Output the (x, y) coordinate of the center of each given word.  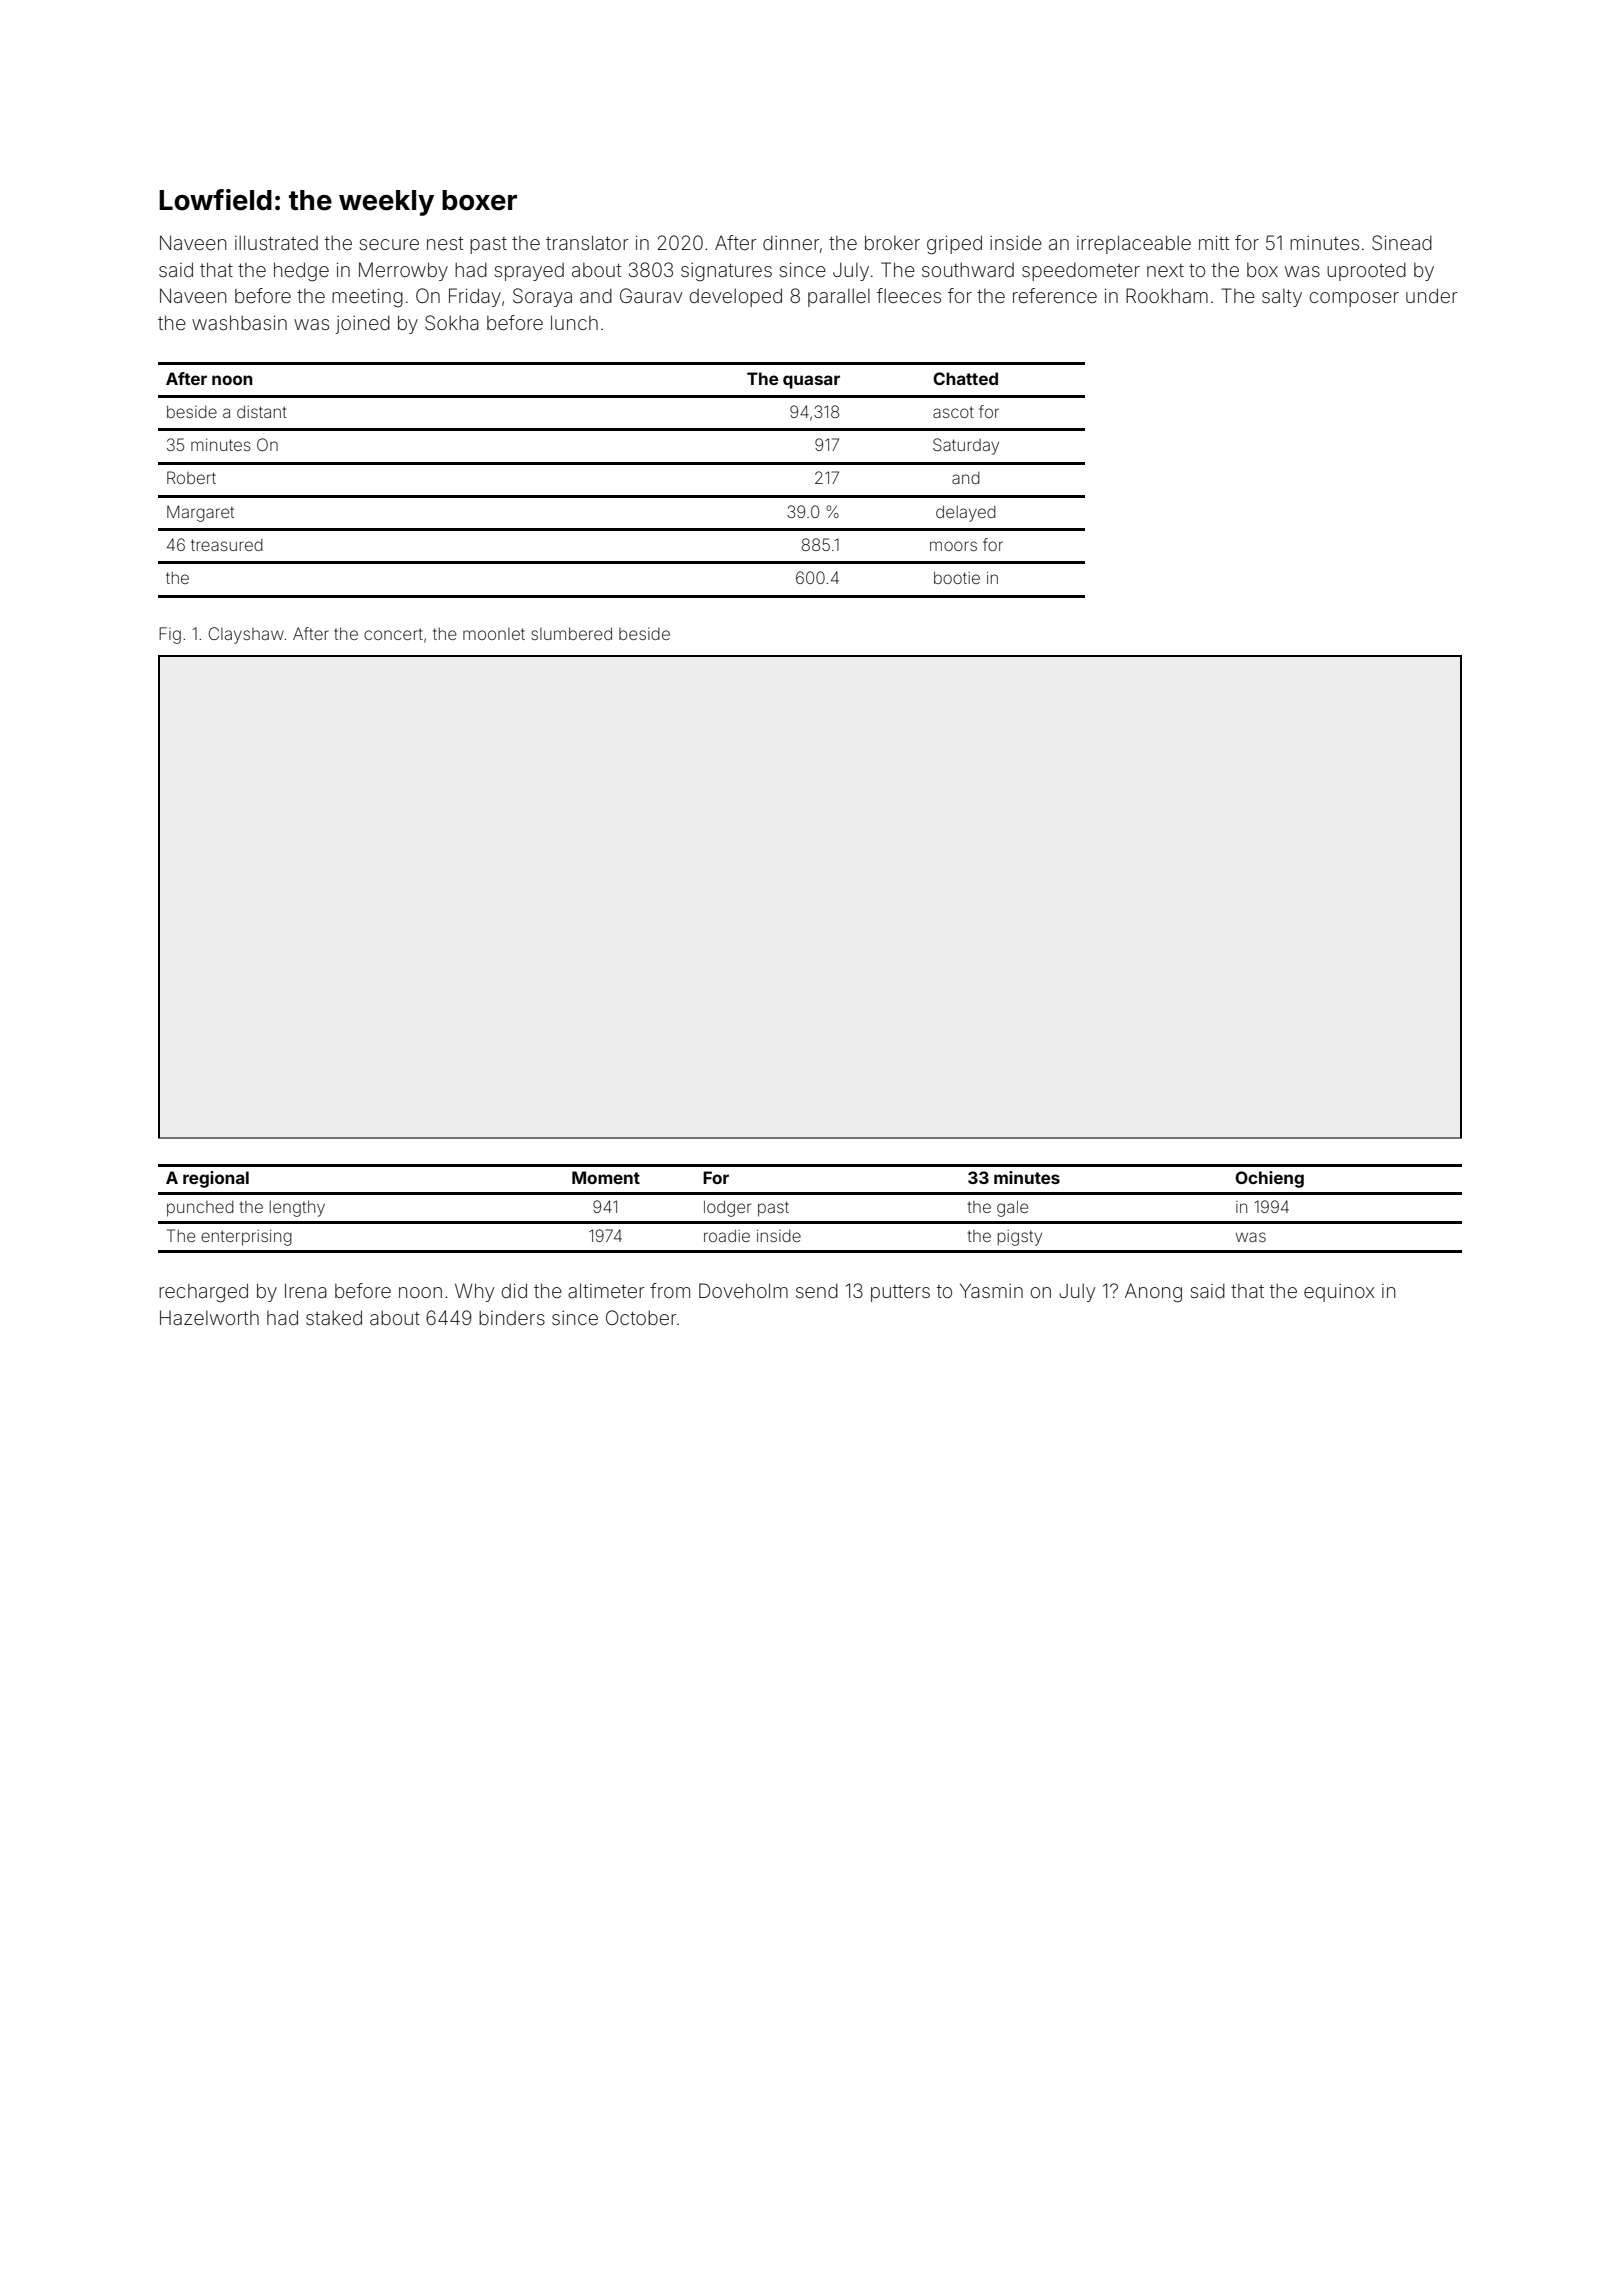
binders (512, 1318)
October (641, 1317)
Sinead (1402, 242)
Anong (1153, 1293)
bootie (957, 578)
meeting (367, 298)
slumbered (571, 633)
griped (954, 245)
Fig (170, 635)
